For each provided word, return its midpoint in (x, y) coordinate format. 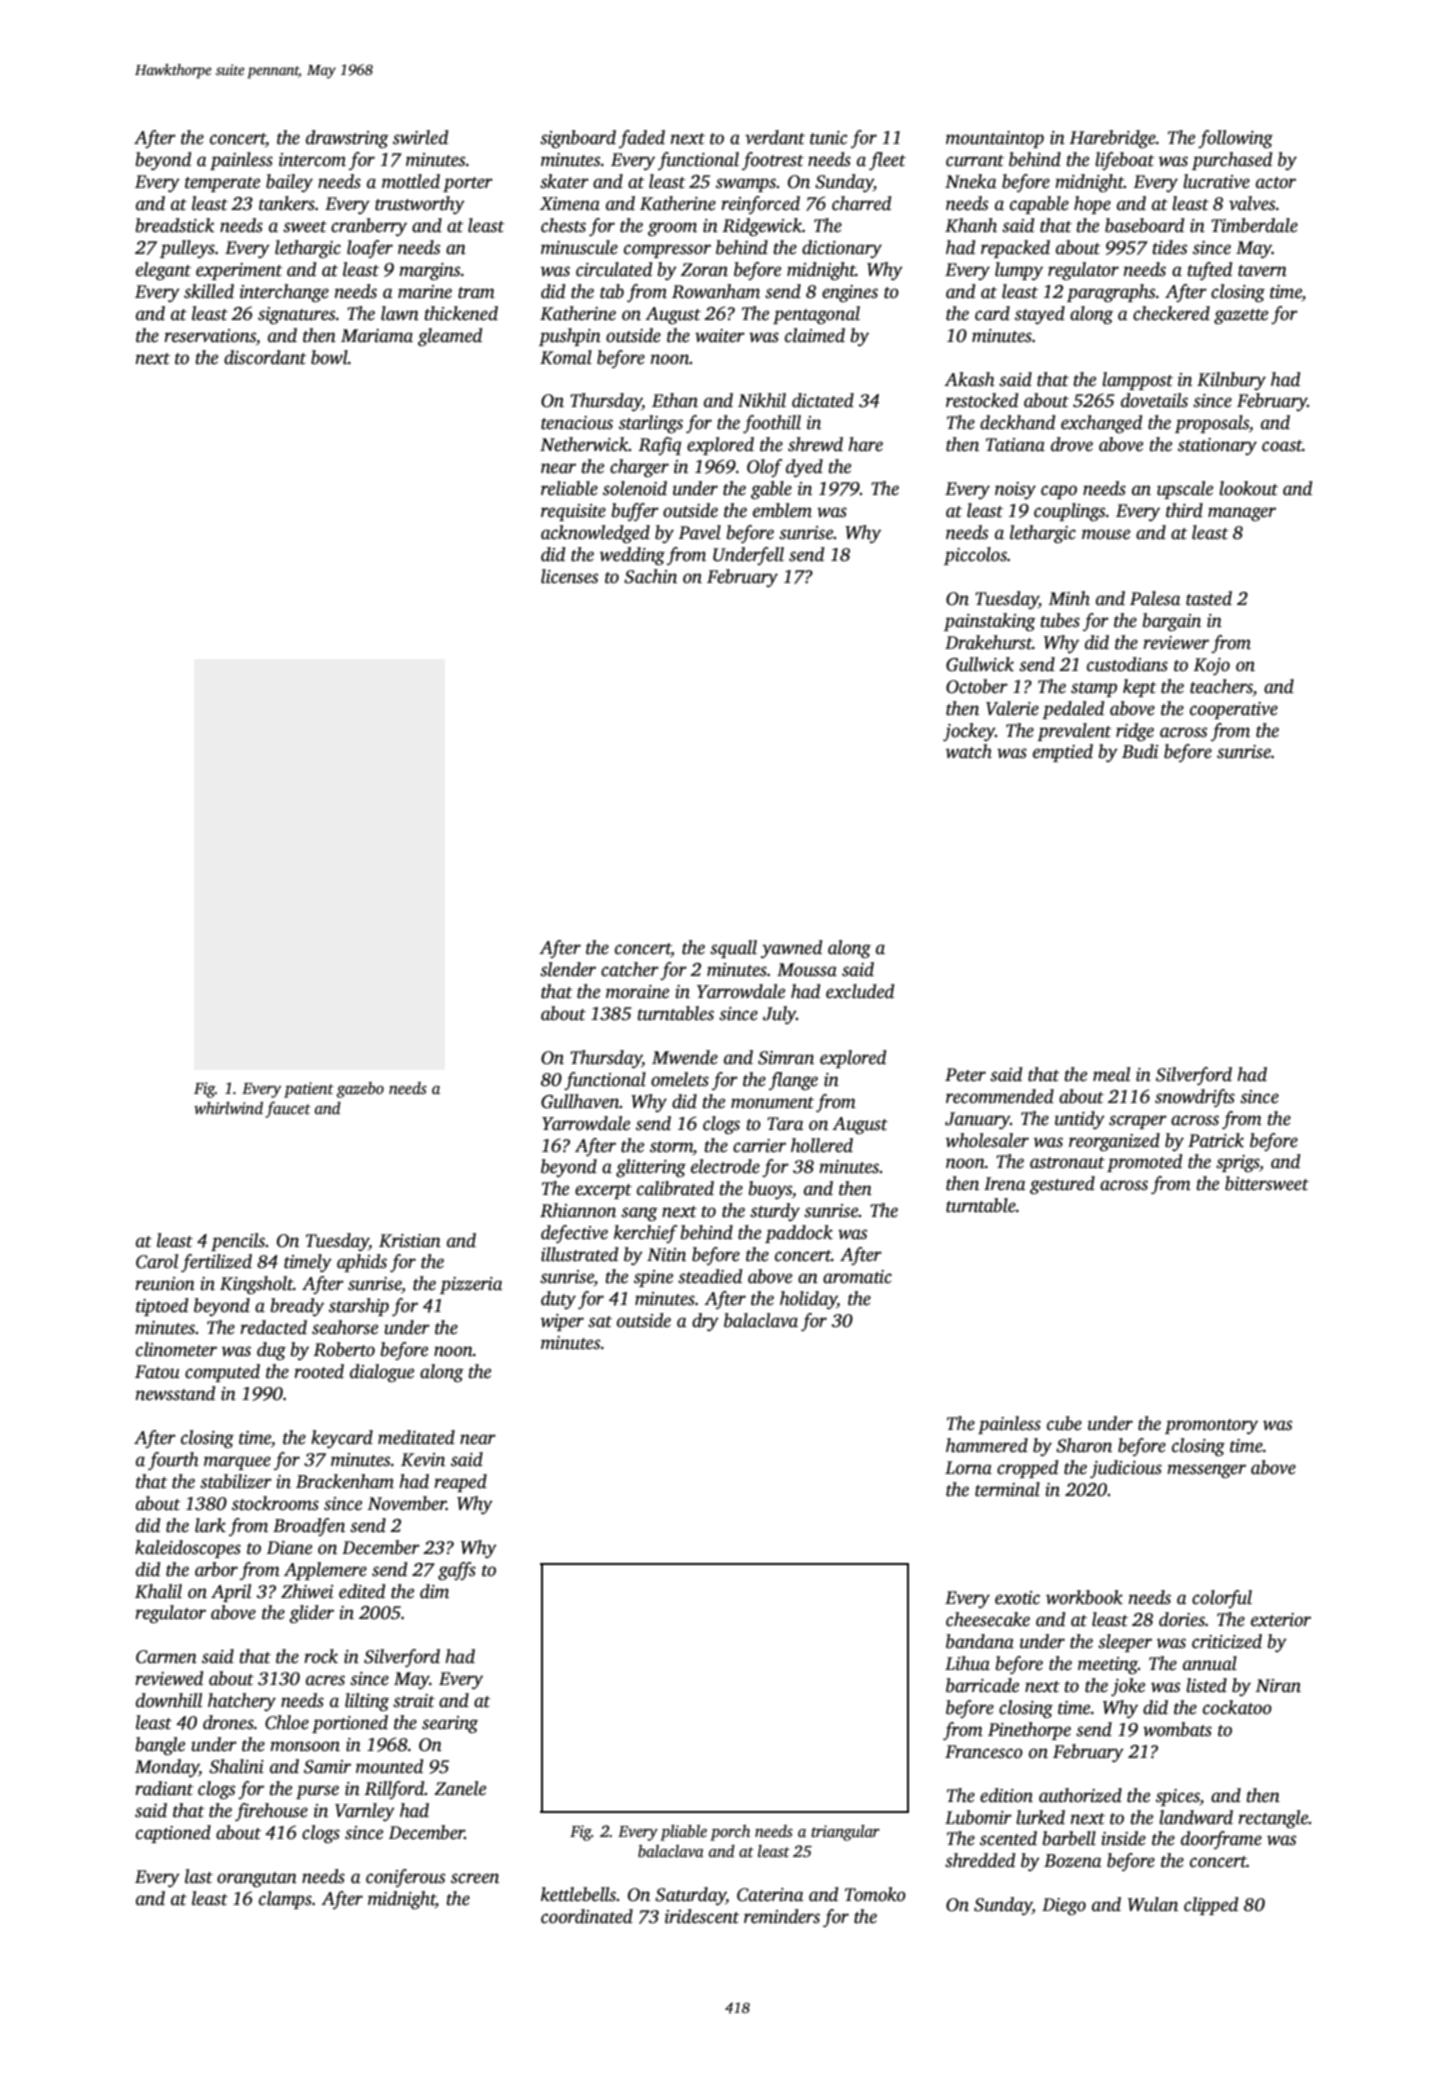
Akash (969, 379)
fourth (173, 1461)
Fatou (157, 1372)
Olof (764, 468)
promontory (1211, 1426)
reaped (460, 1483)
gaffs (457, 1571)
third (1184, 510)
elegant (163, 271)
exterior (1281, 1620)
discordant (265, 357)
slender (568, 969)
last (199, 1876)
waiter (720, 336)
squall (733, 949)
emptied (1063, 753)
